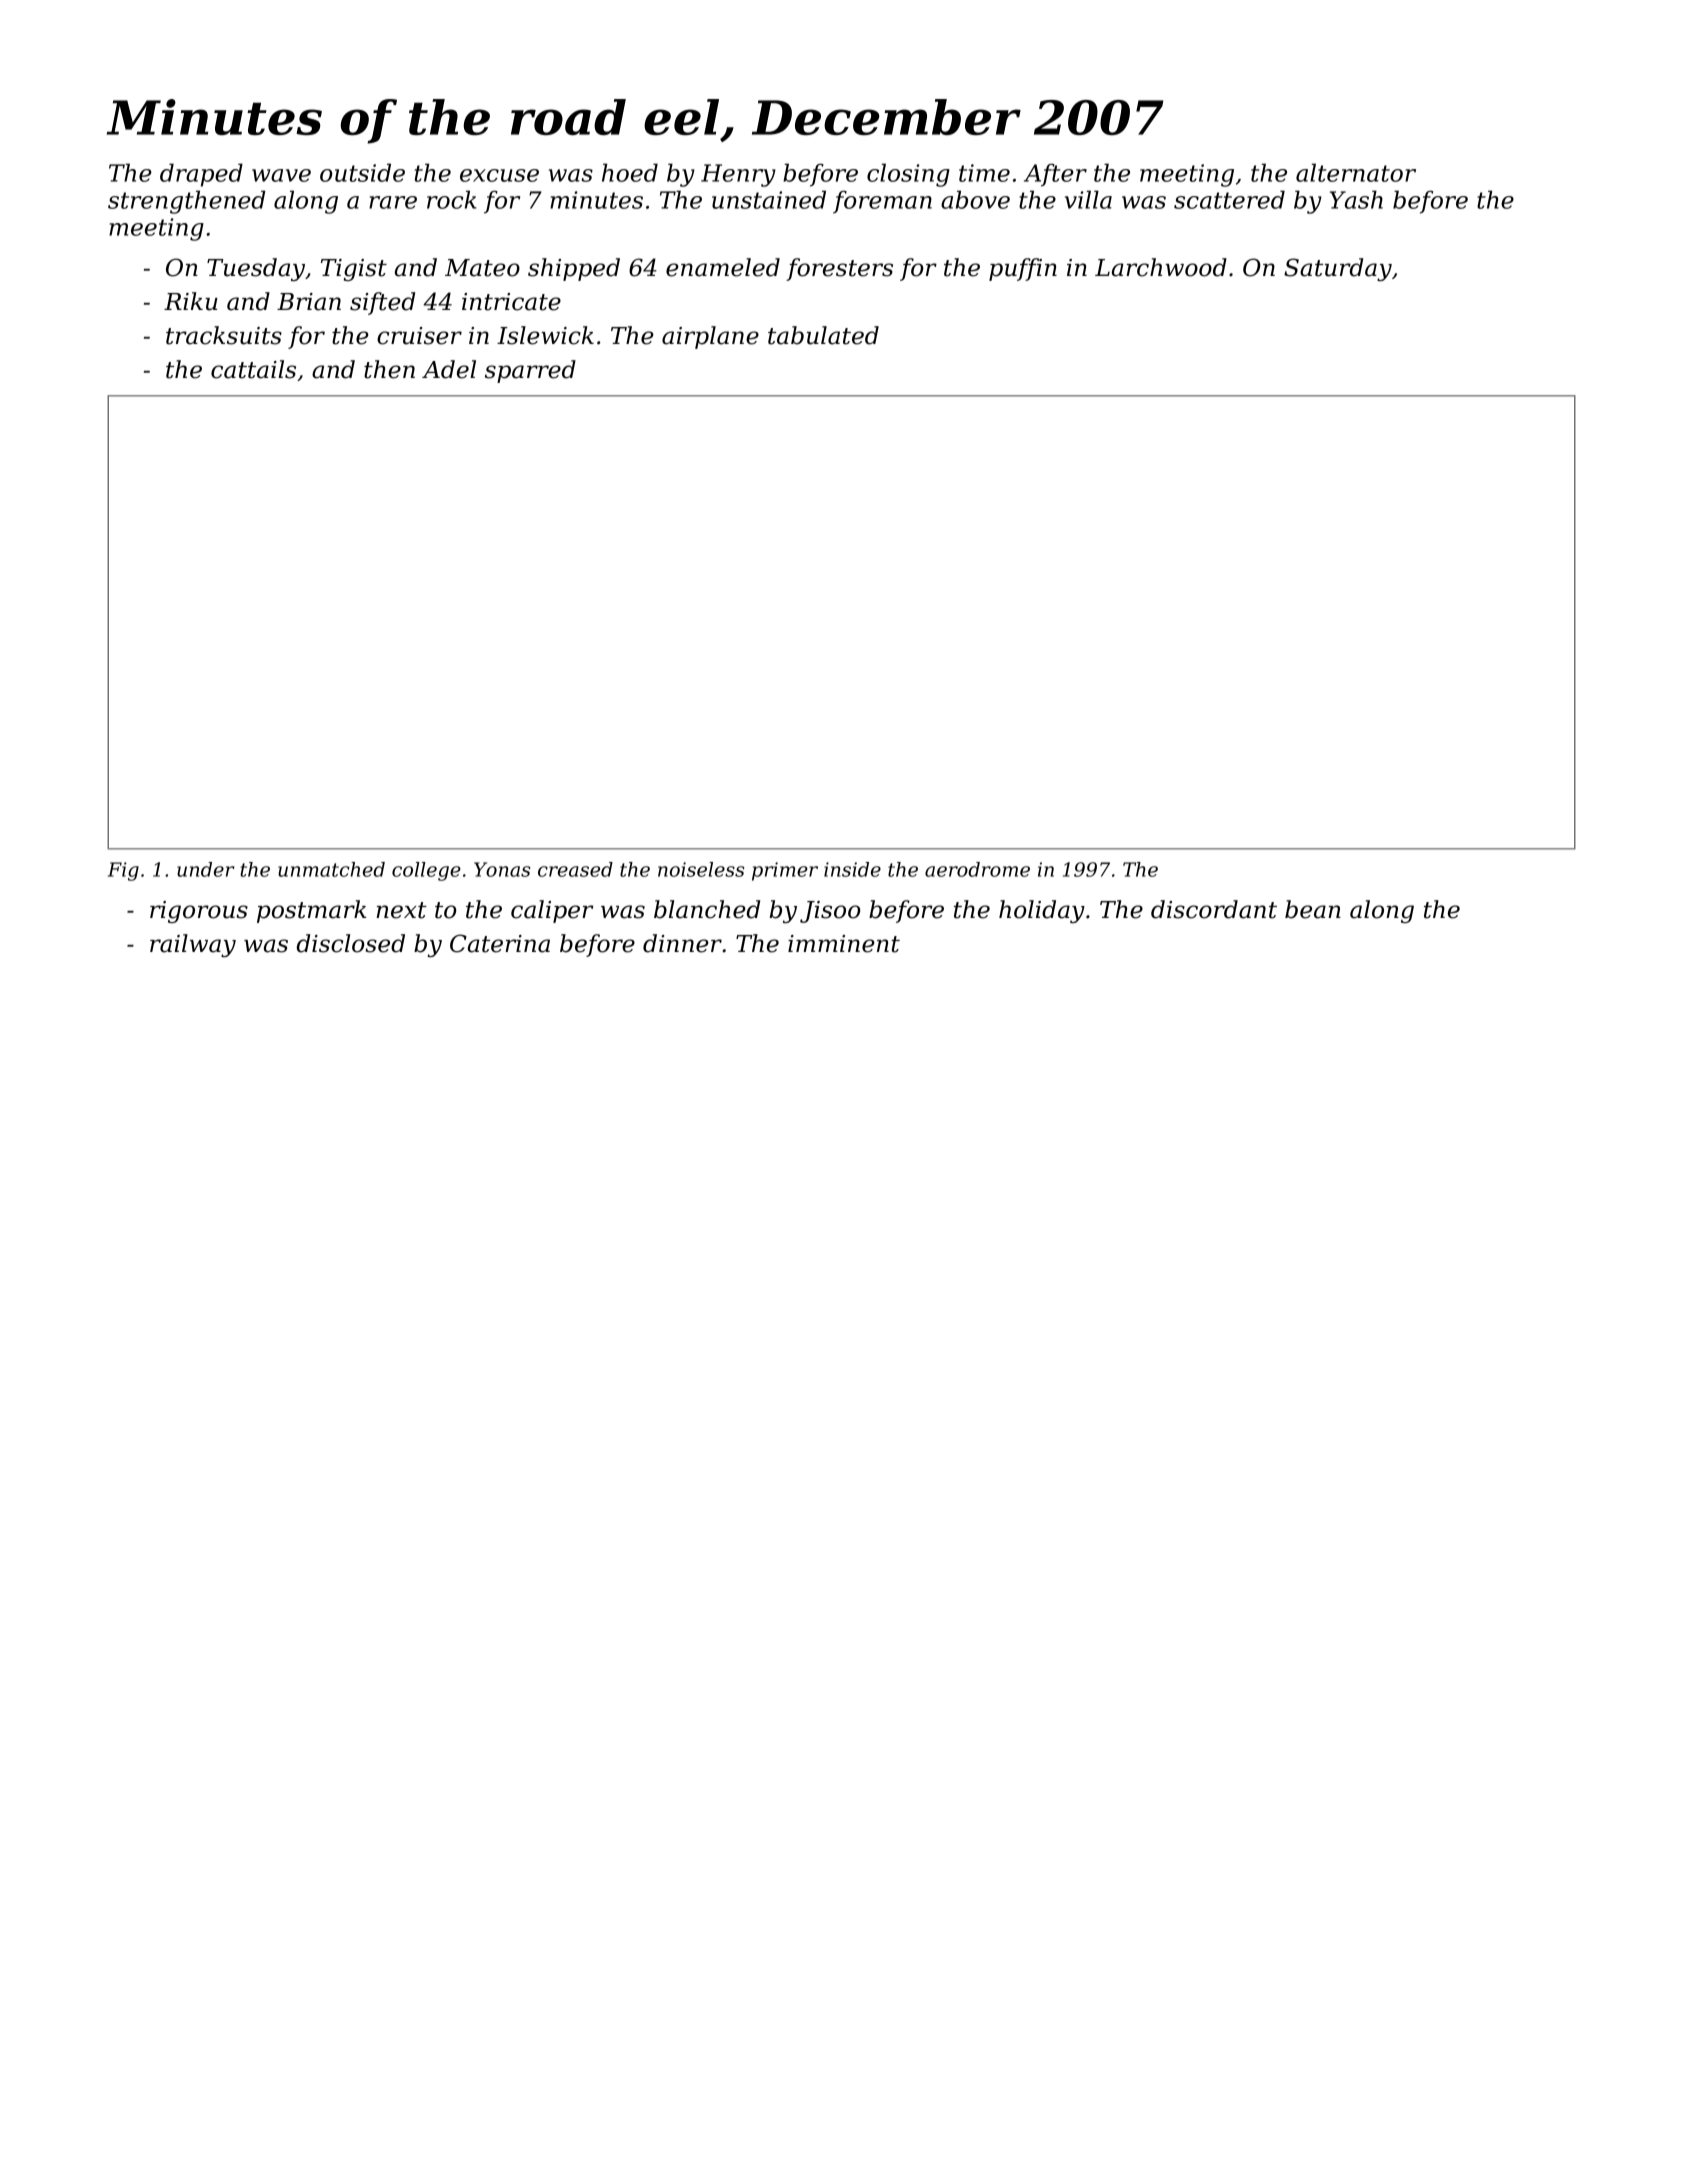 This screenshot has height=2178, width=1683. Describe the element at coordinates (844, 944) in the screenshot. I see `imminent` at that location.
